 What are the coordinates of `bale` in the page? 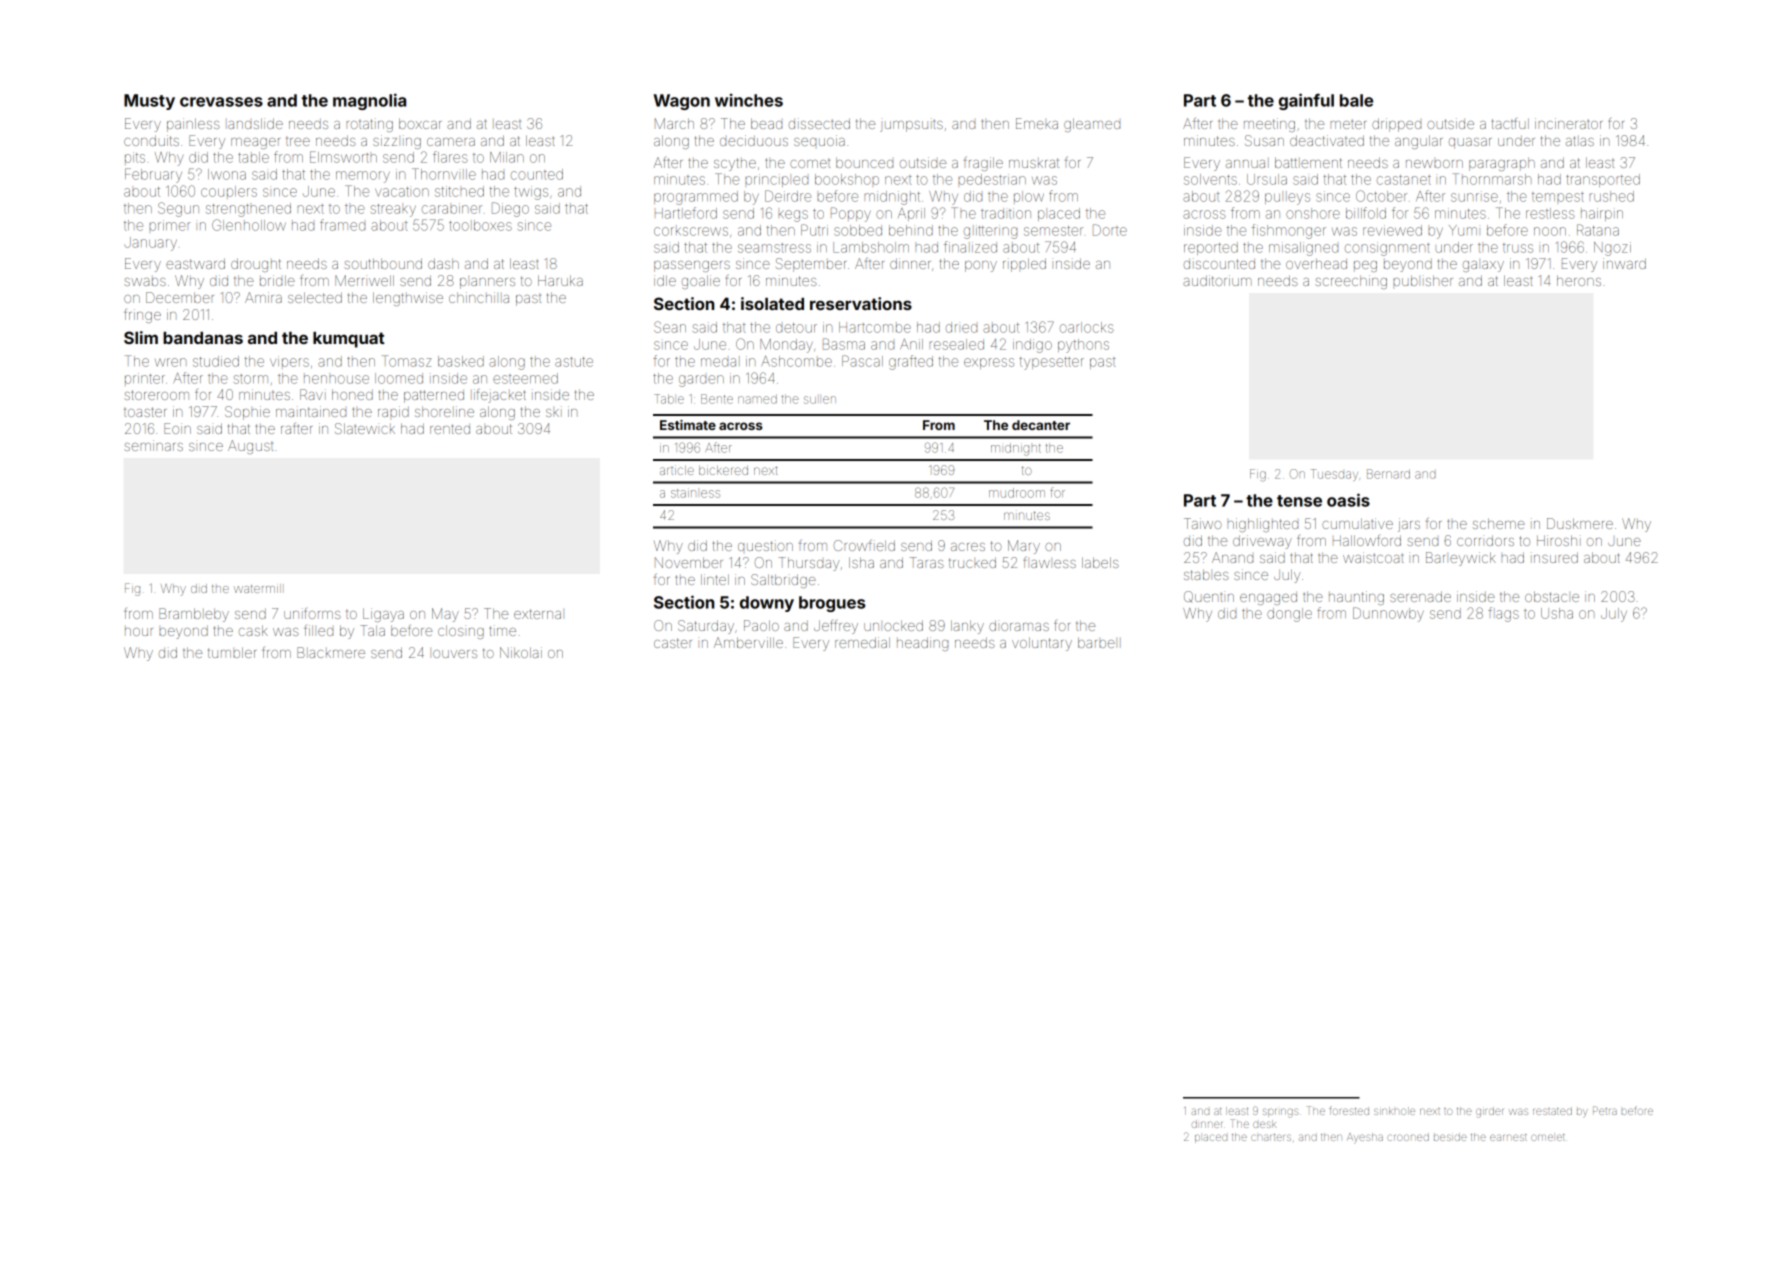 It's located at (1356, 100).
